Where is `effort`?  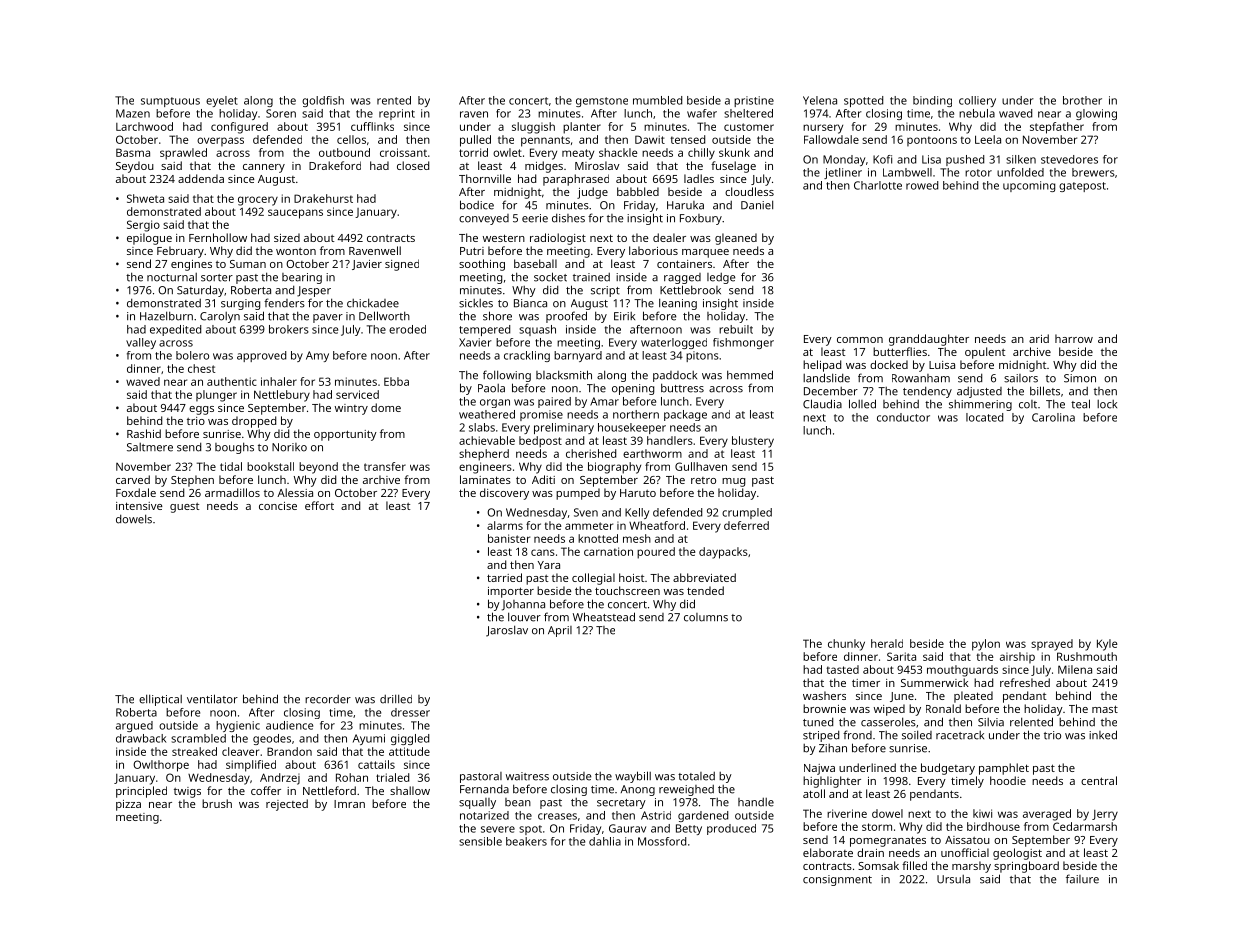
effort is located at coordinates (319, 505).
